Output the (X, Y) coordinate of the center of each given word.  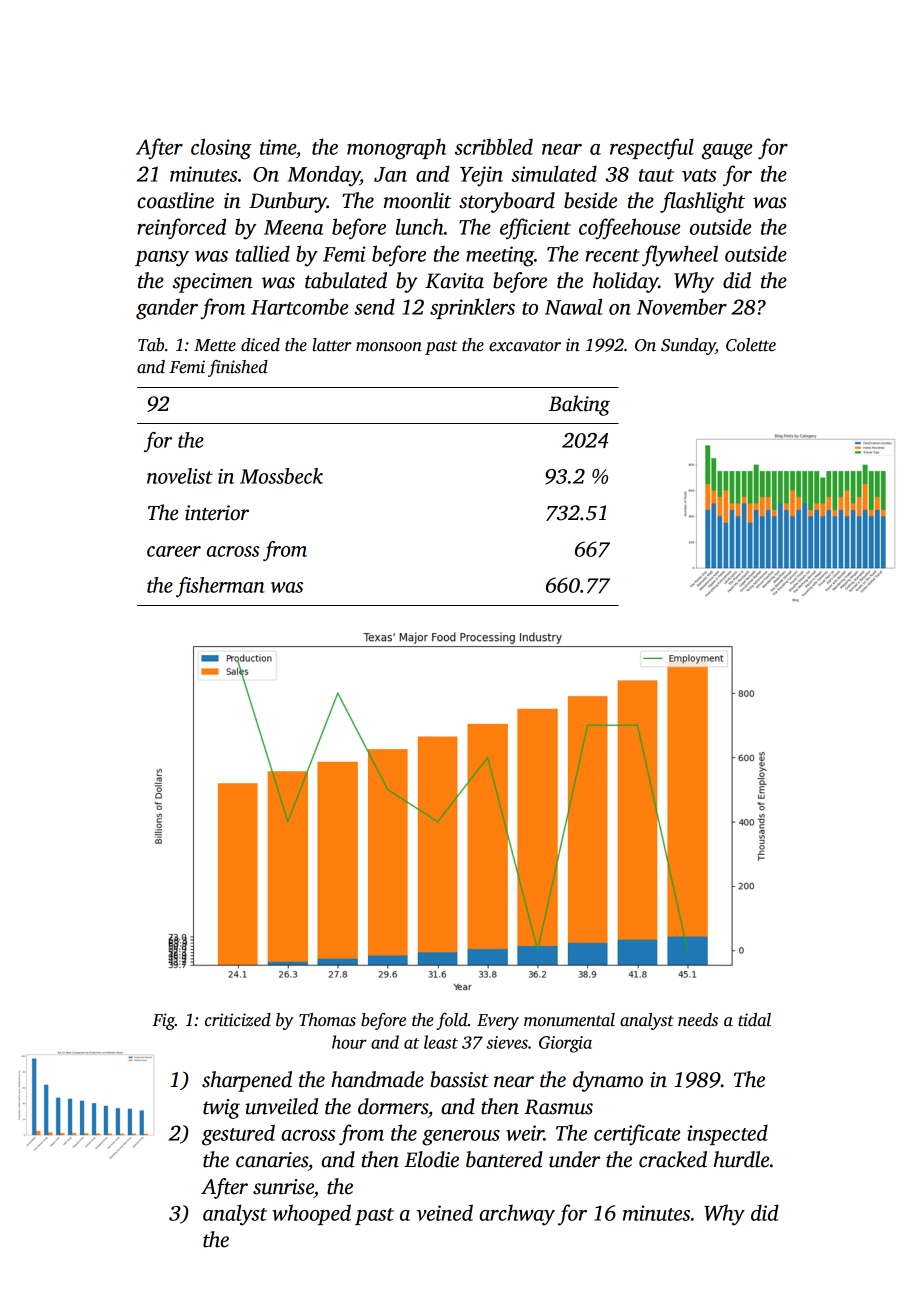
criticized (238, 1020)
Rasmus (558, 1107)
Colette (751, 345)
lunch (420, 226)
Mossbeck (281, 476)
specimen (212, 283)
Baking (579, 405)
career (174, 551)
